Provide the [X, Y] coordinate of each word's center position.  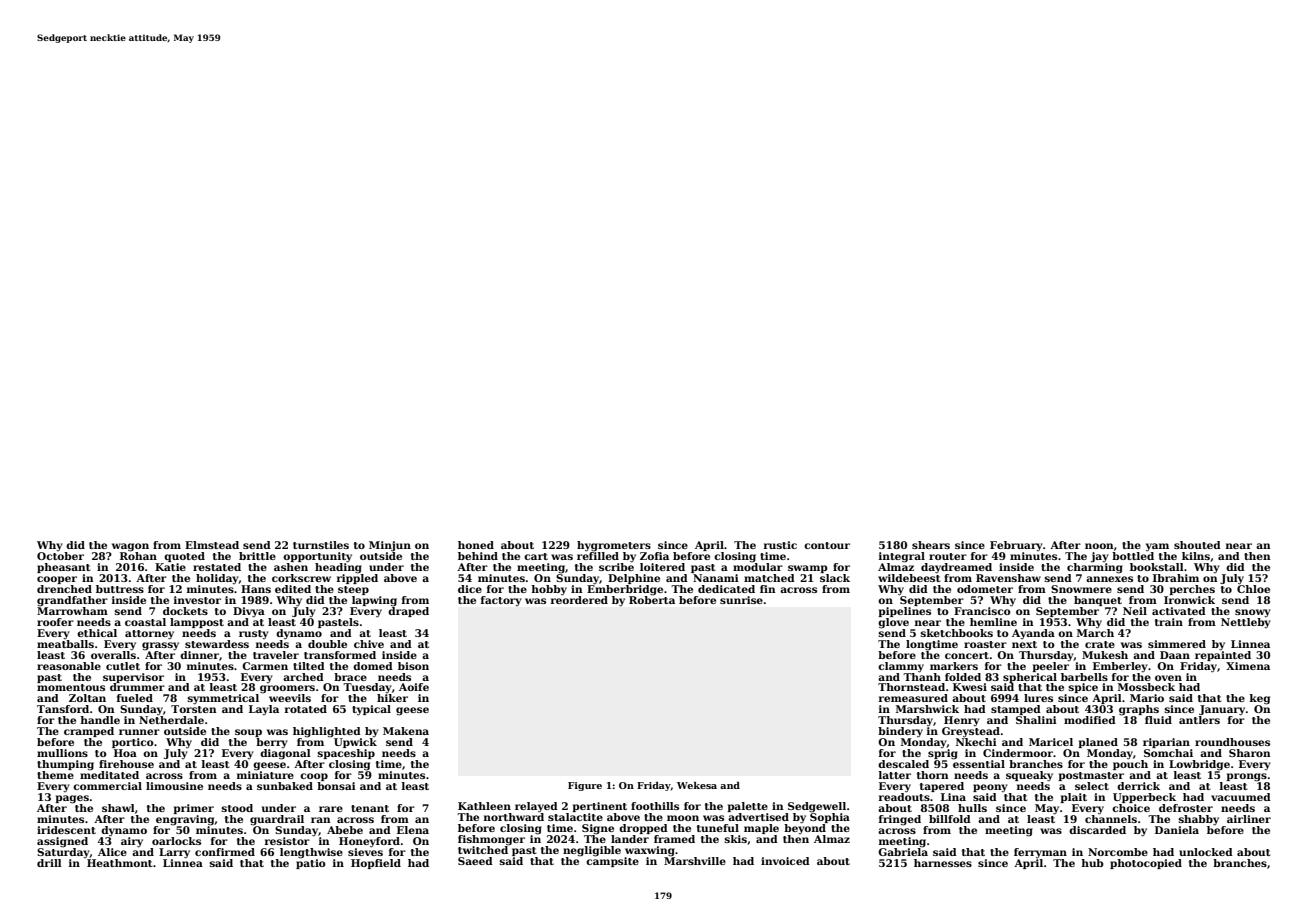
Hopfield [376, 864]
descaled [903, 764]
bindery [900, 732]
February [1016, 546]
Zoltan [87, 698]
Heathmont [120, 863]
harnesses [943, 863]
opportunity [317, 557]
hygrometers [614, 546]
